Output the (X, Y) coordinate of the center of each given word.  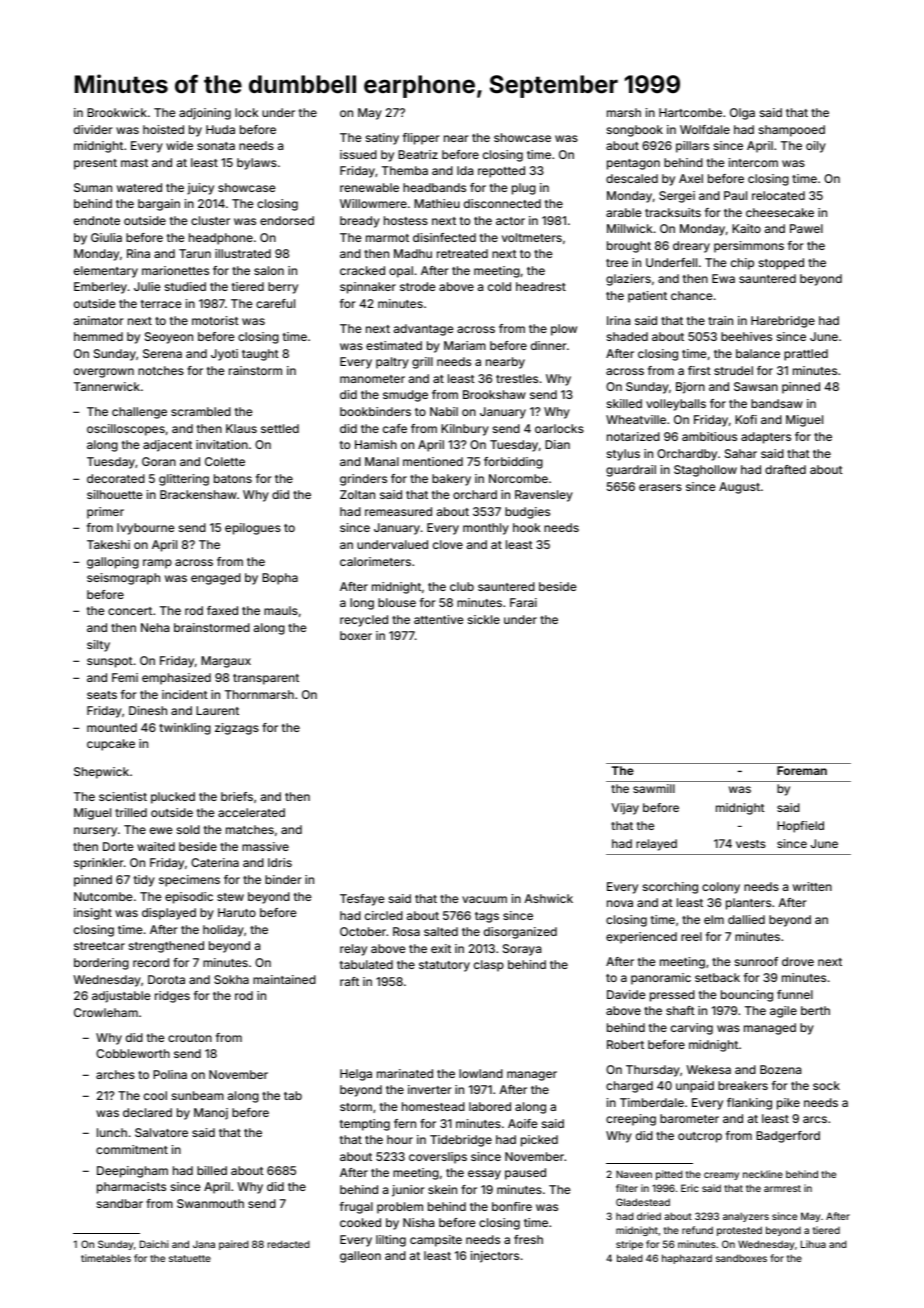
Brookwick (117, 112)
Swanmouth (210, 1203)
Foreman (802, 770)
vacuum (484, 899)
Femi (125, 677)
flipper (421, 139)
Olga (742, 114)
